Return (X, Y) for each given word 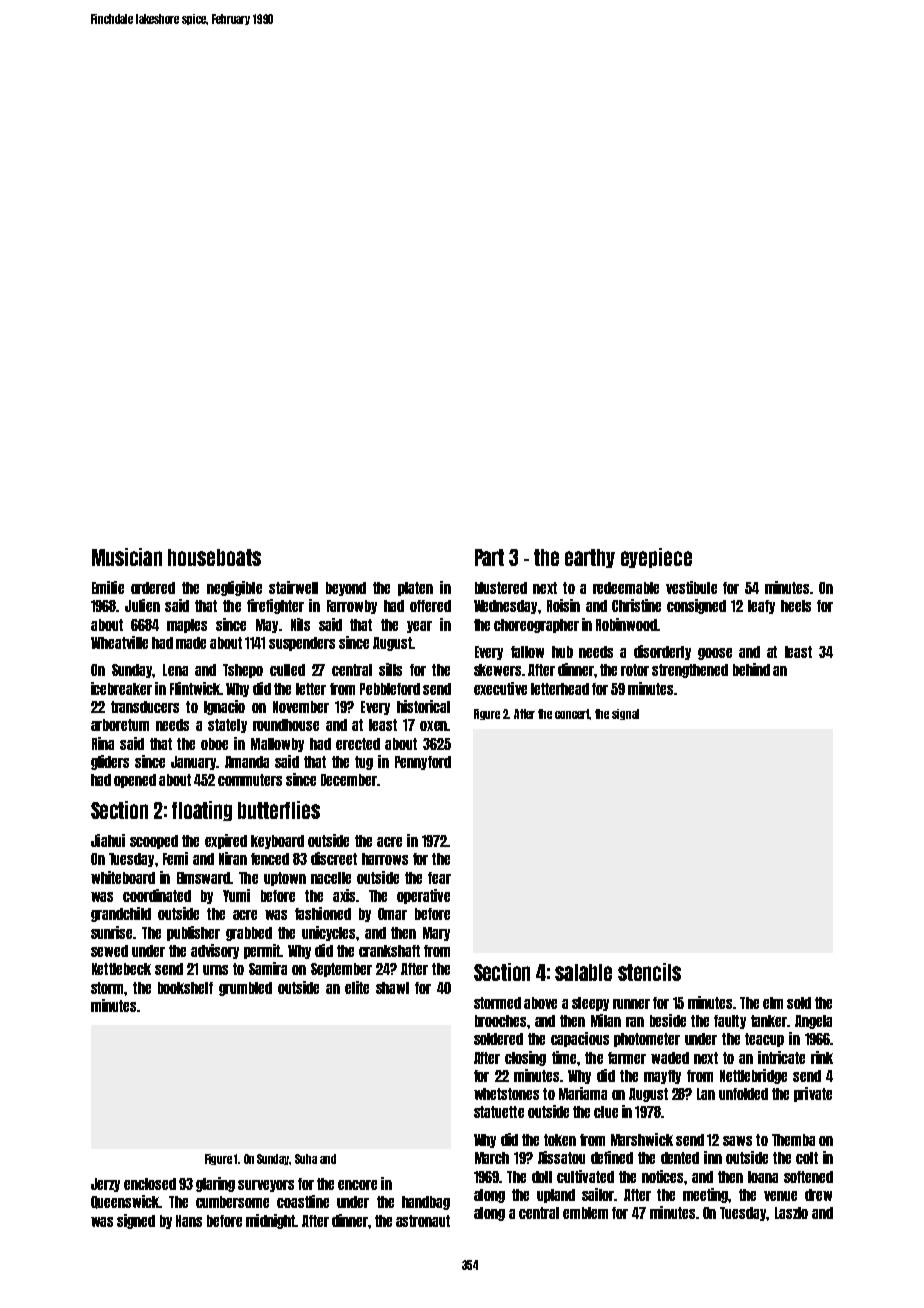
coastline (303, 1201)
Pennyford (423, 763)
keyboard (277, 842)
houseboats (214, 557)
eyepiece (656, 558)
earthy (590, 558)
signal (625, 714)
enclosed (150, 1184)
